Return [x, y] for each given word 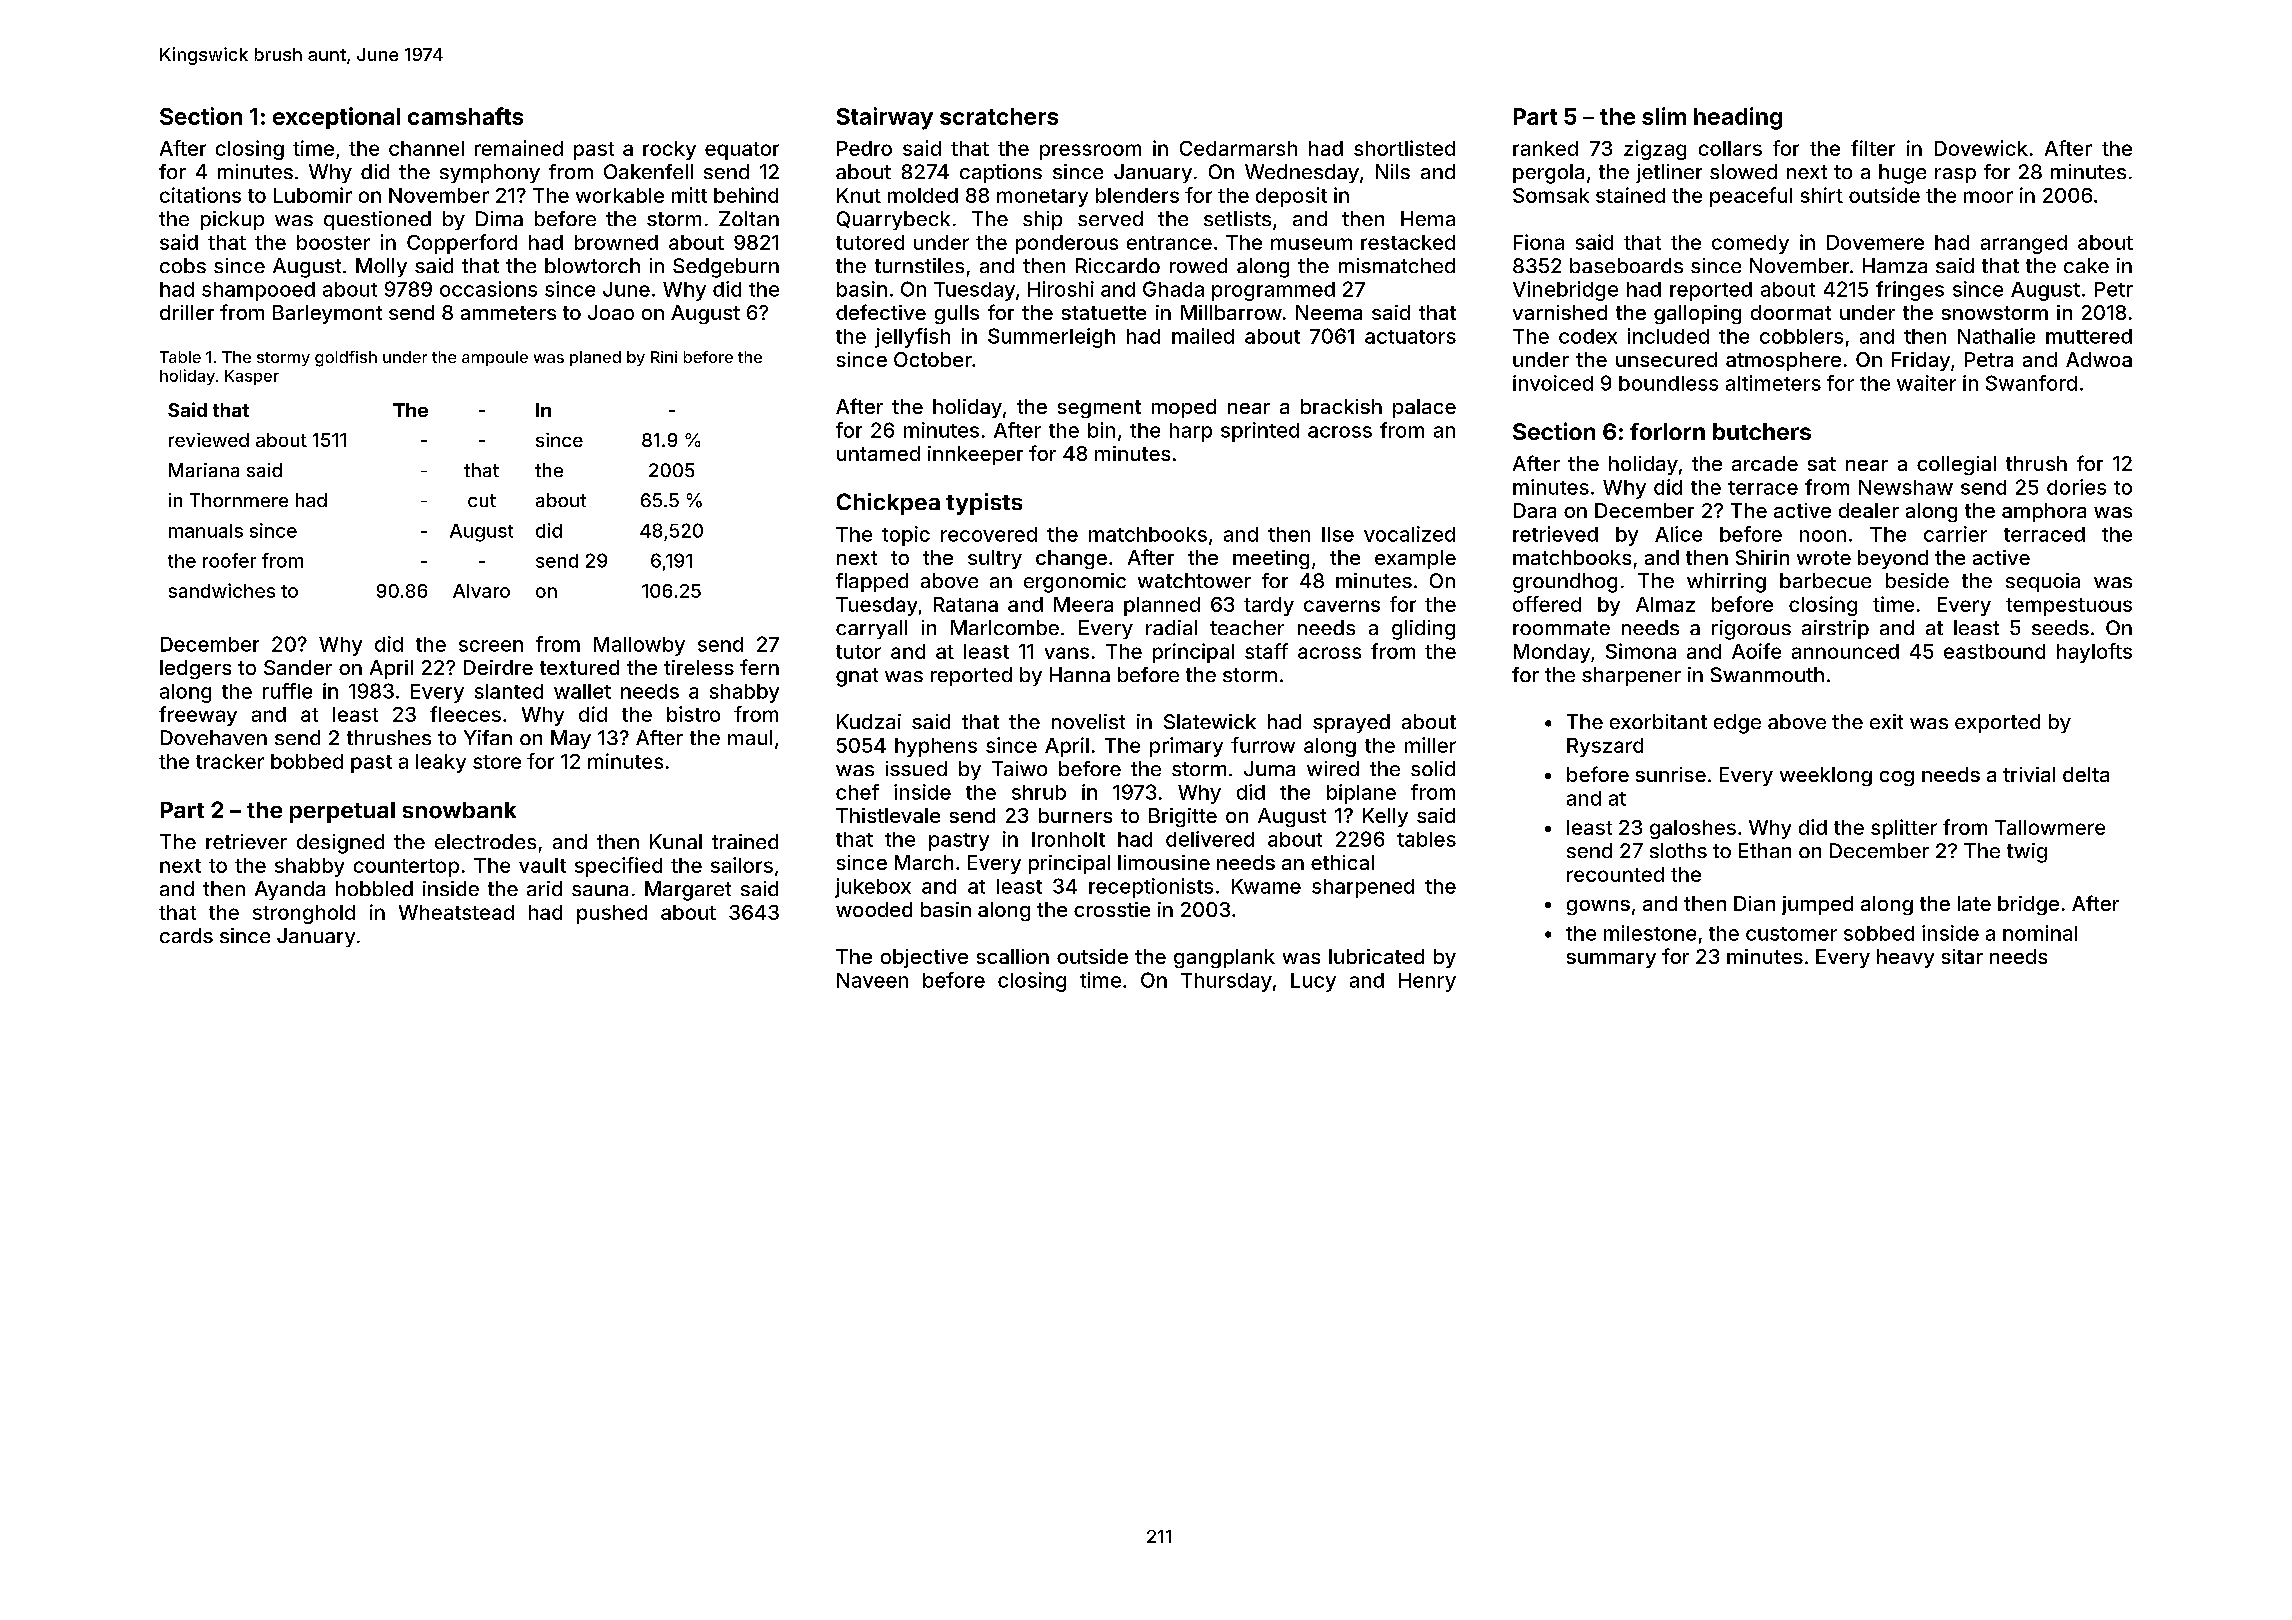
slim [1664, 116]
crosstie [1112, 909]
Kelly [1385, 817]
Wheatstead [456, 912]
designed [340, 844]
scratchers [999, 116]
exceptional [336, 118]
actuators [1410, 337]
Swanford [2031, 383]
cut [482, 500]
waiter [1926, 383]
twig [2027, 853]
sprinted [1260, 432]
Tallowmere [2050, 827]
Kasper [252, 377]
